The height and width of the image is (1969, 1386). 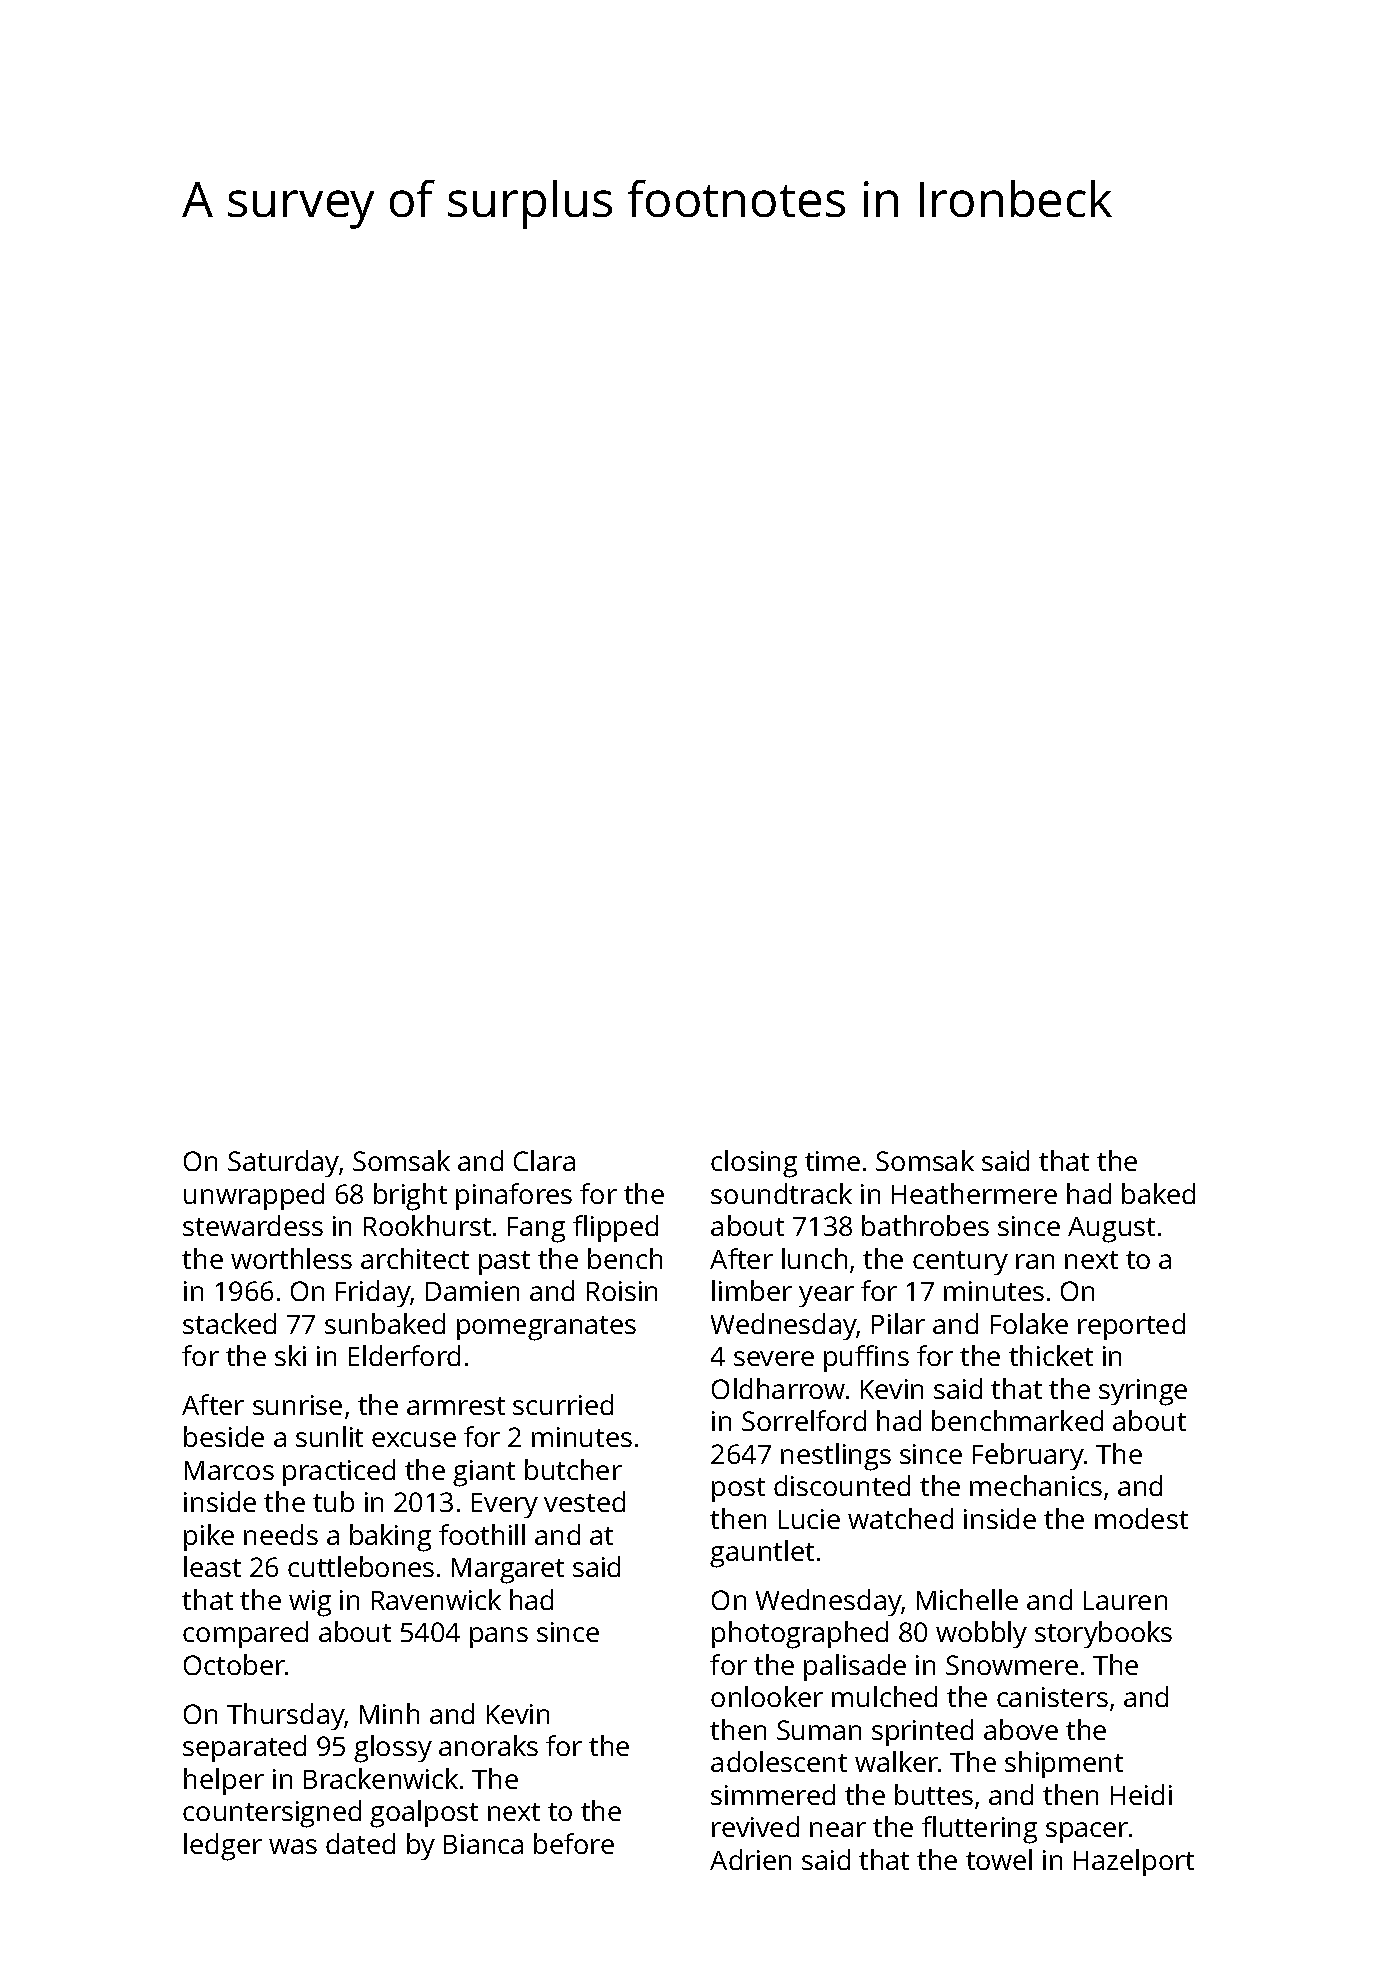 I want to click on century, so click(x=960, y=1263).
